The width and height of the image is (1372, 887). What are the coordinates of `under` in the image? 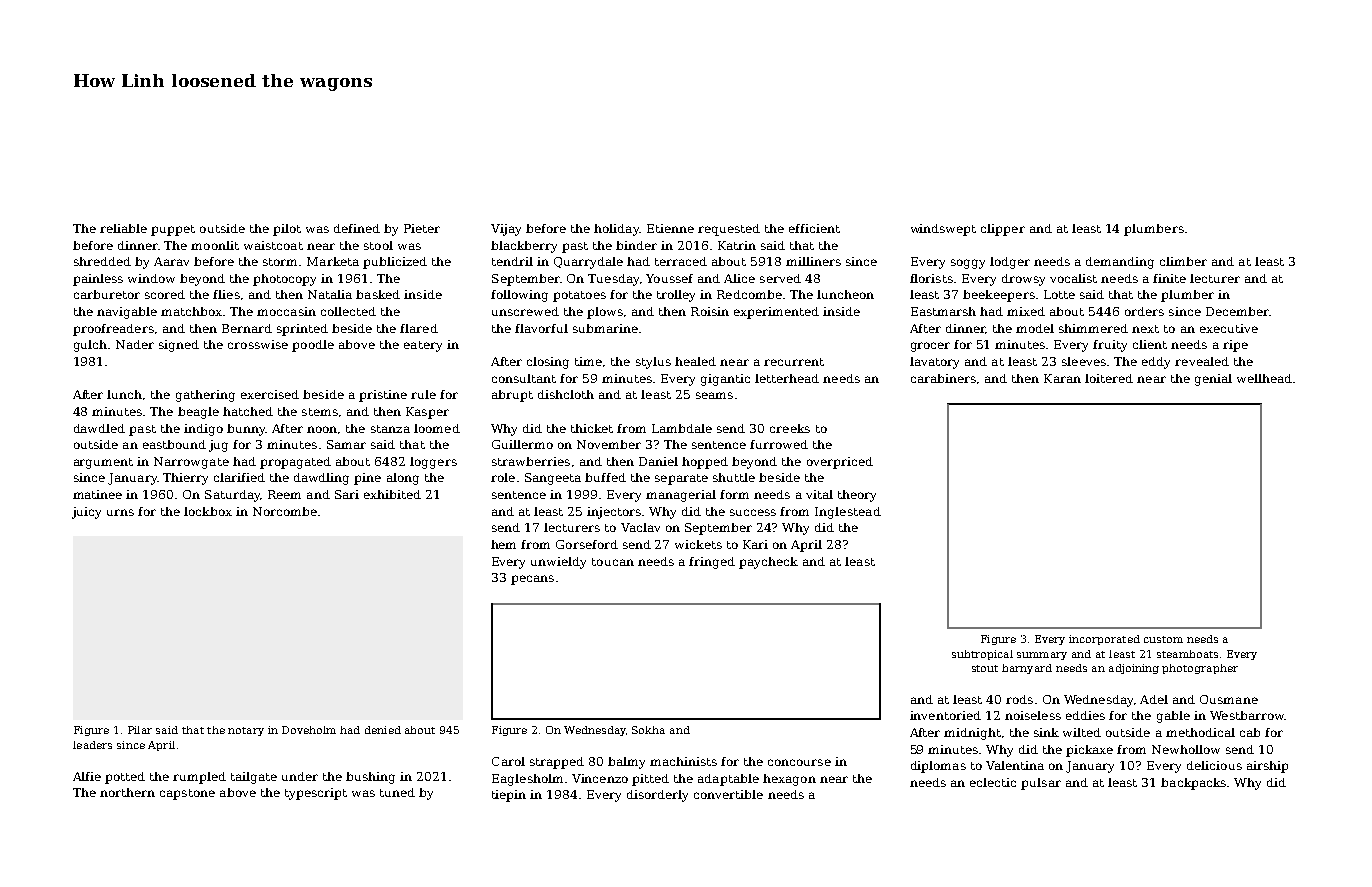 It's located at (300, 776).
